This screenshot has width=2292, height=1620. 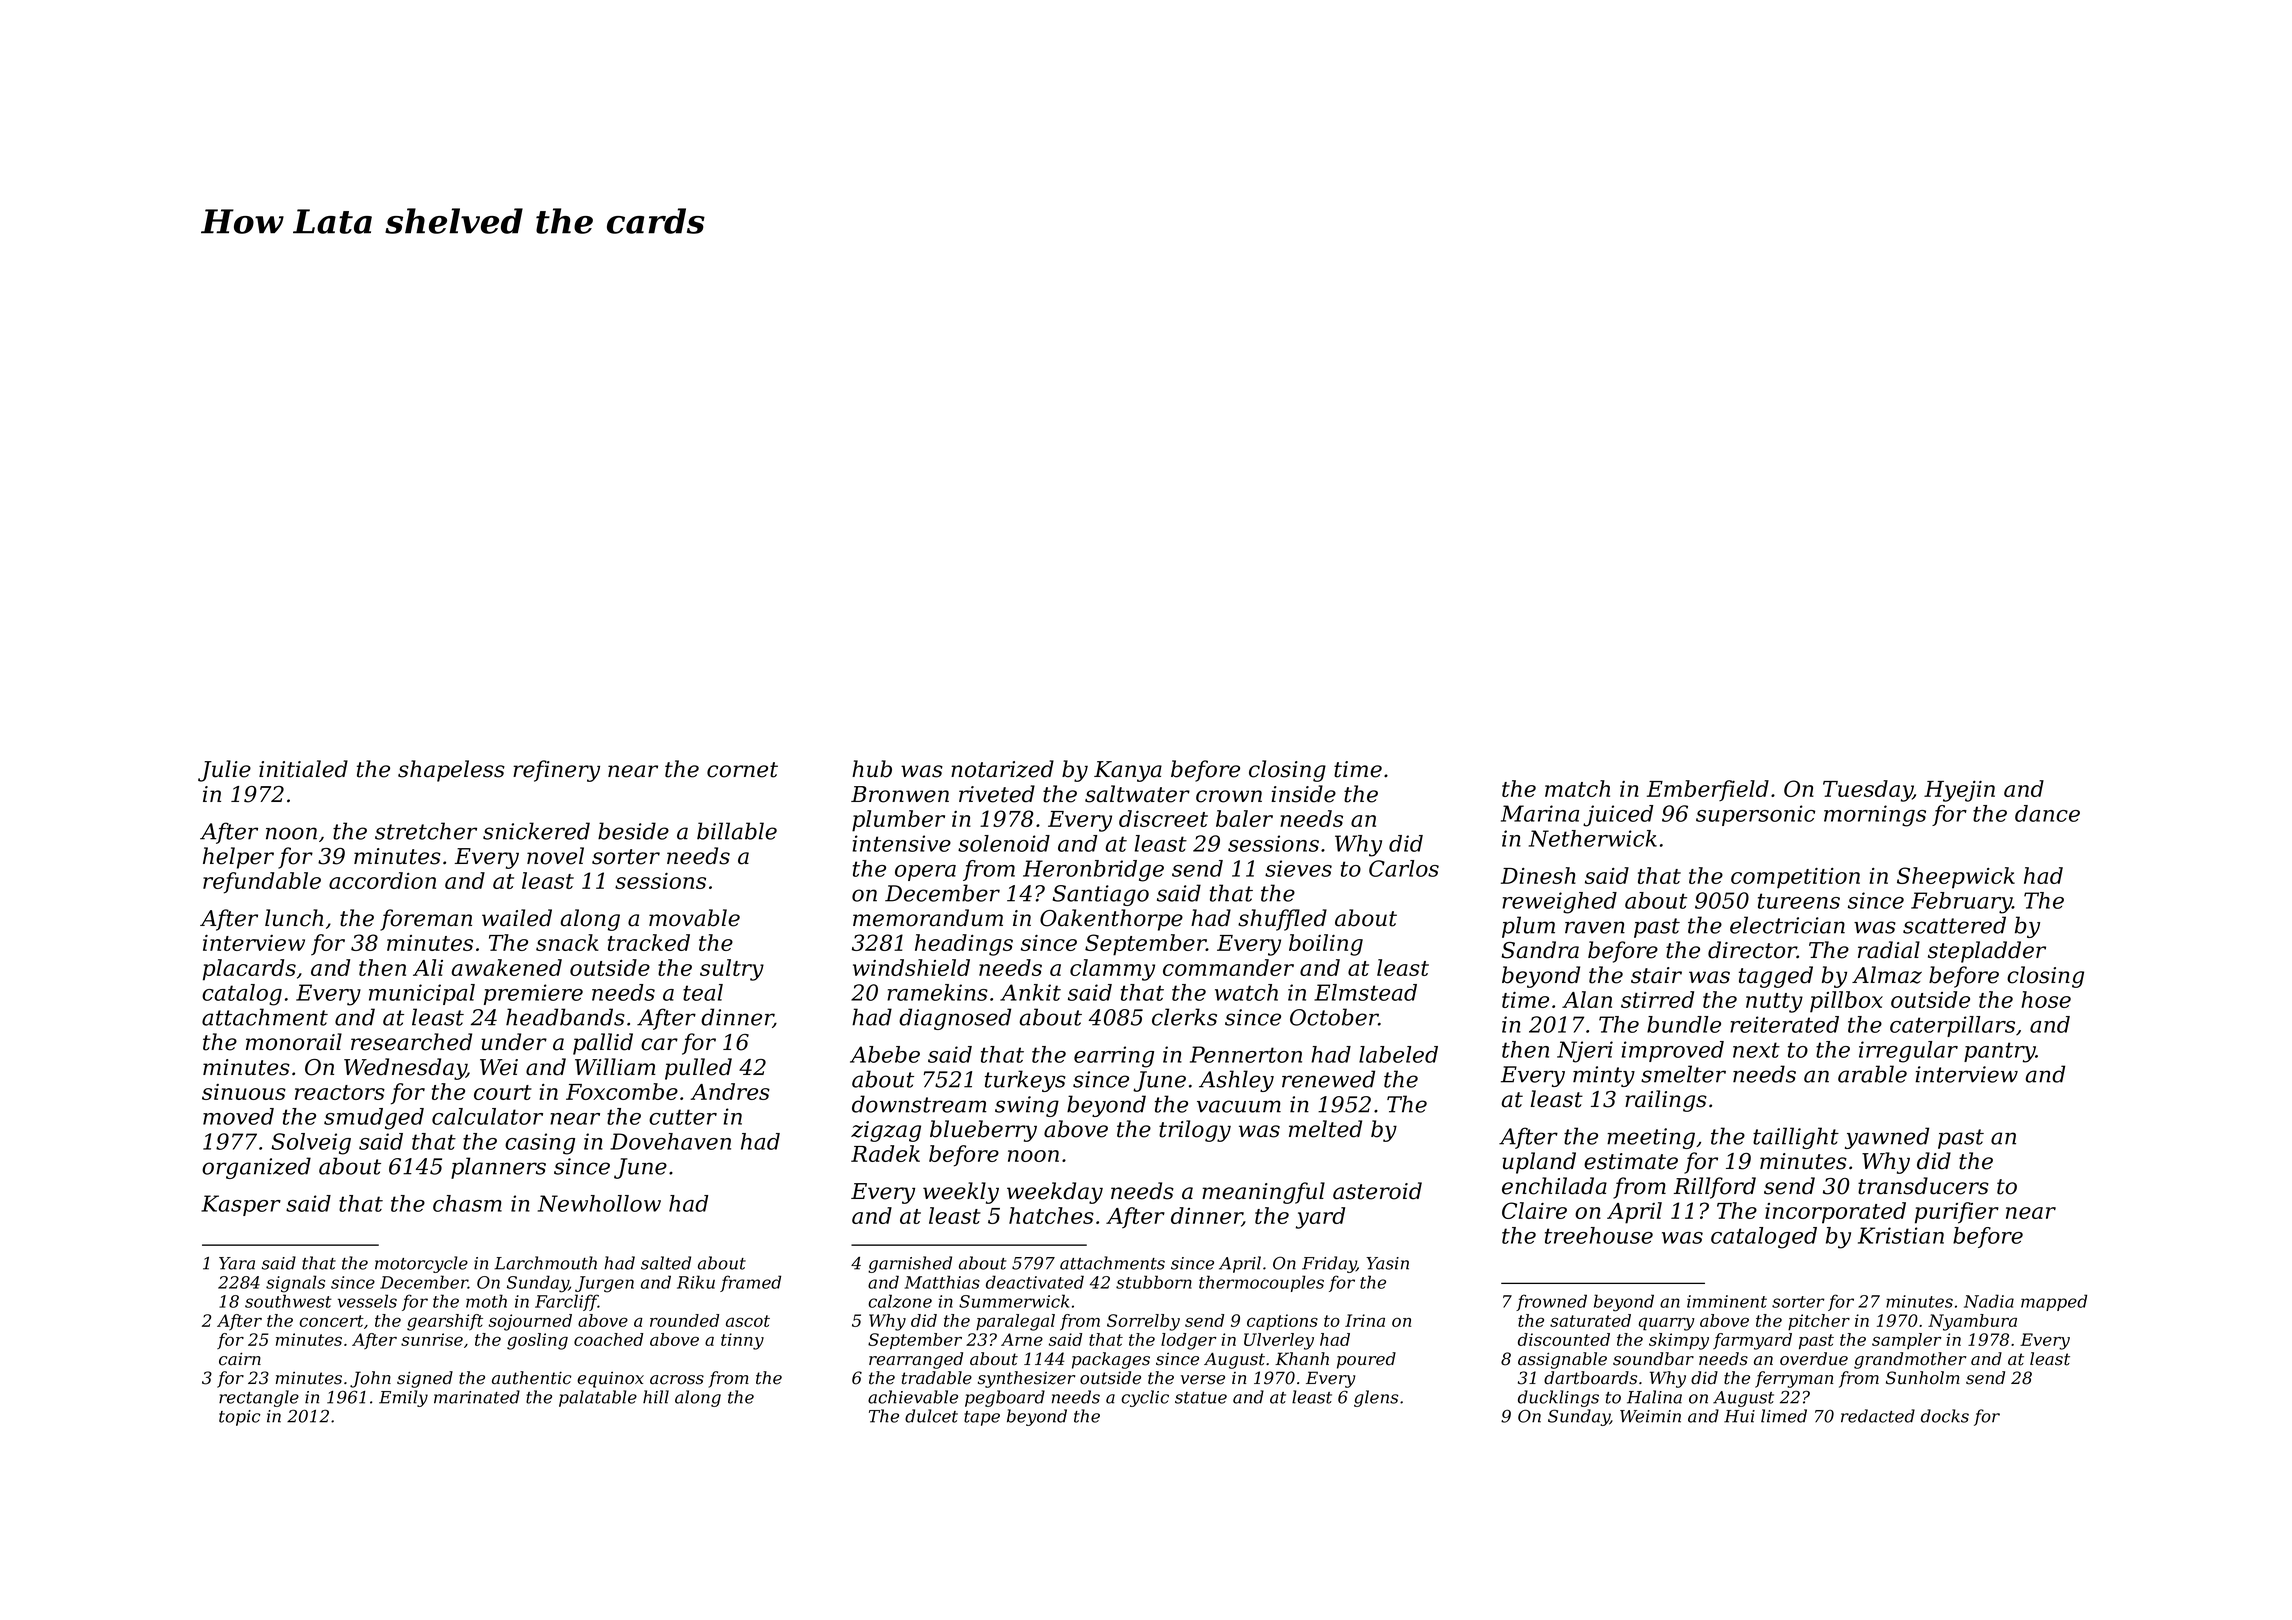 What do you see at coordinates (238, 1116) in the screenshot?
I see `moved` at bounding box center [238, 1116].
